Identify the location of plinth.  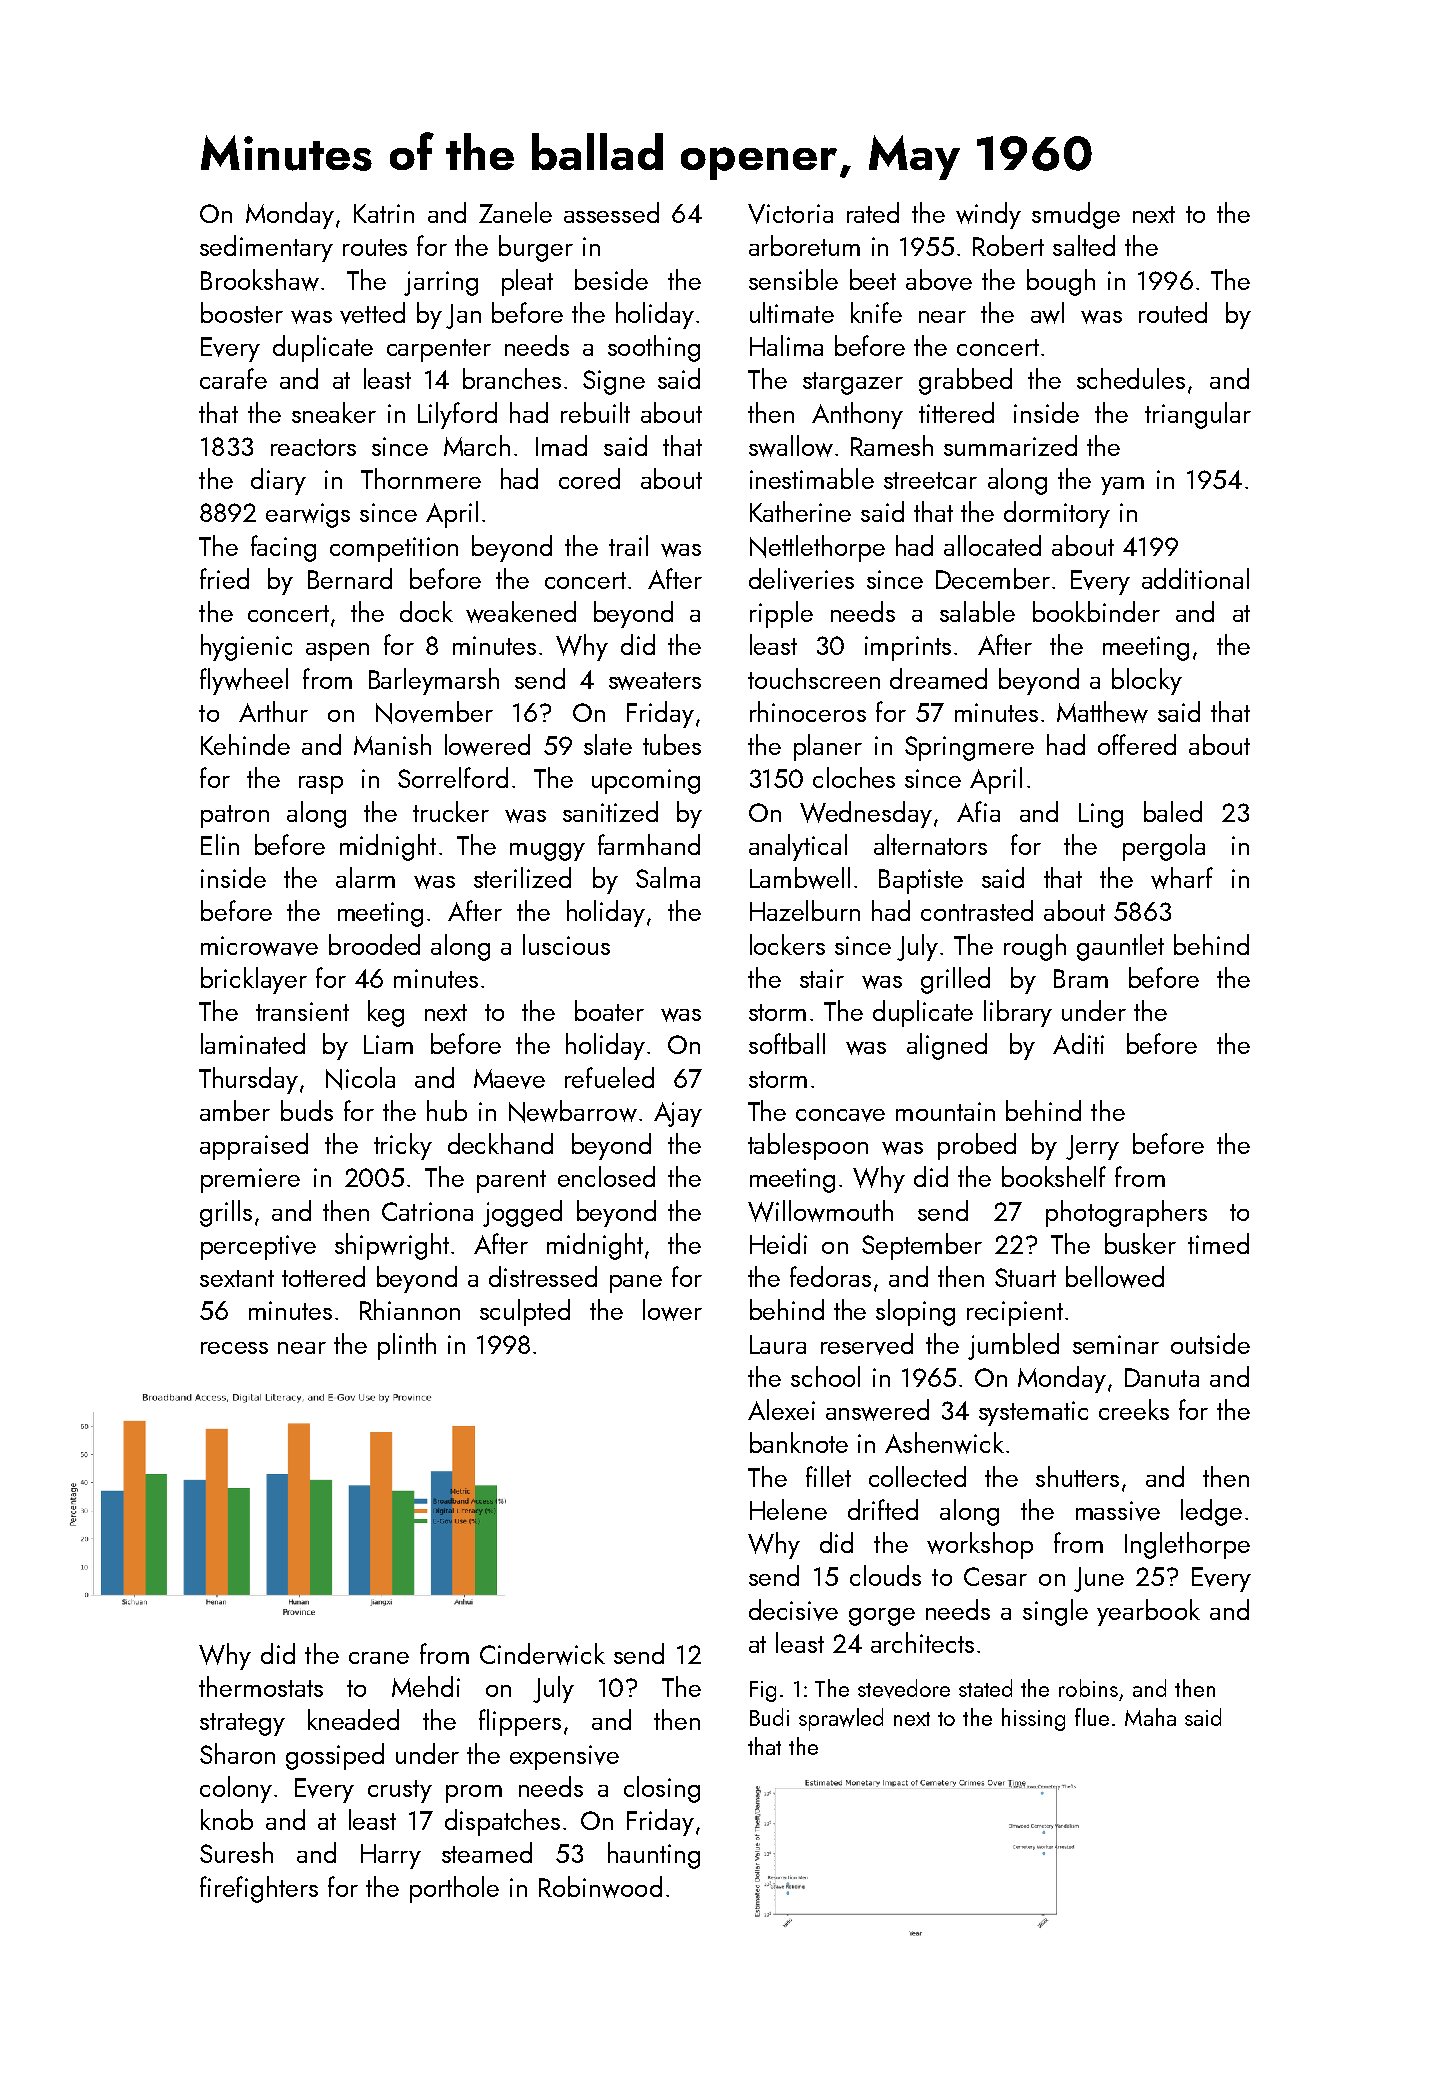
(407, 1346).
